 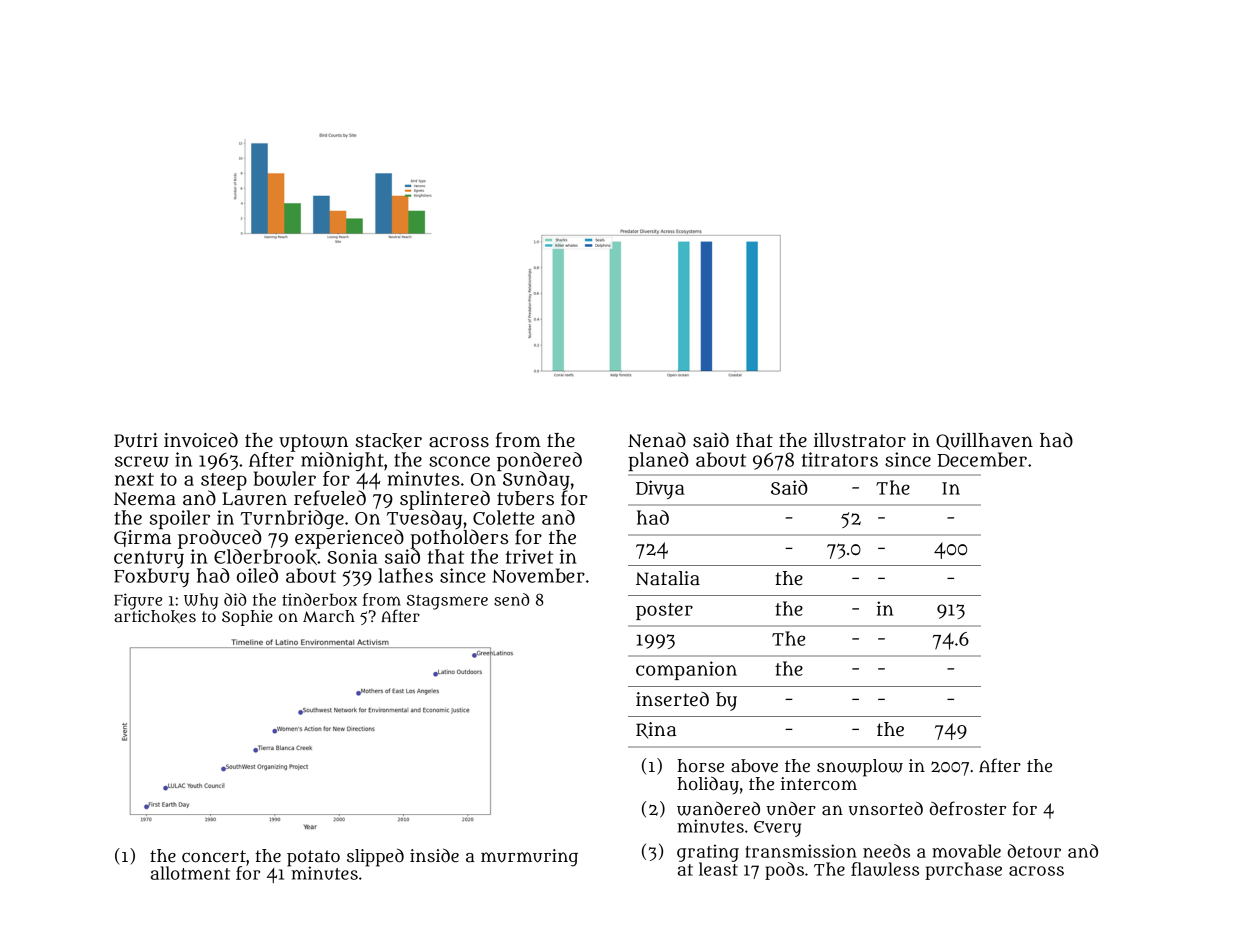 What do you see at coordinates (664, 611) in the screenshot?
I see `poster` at bounding box center [664, 611].
